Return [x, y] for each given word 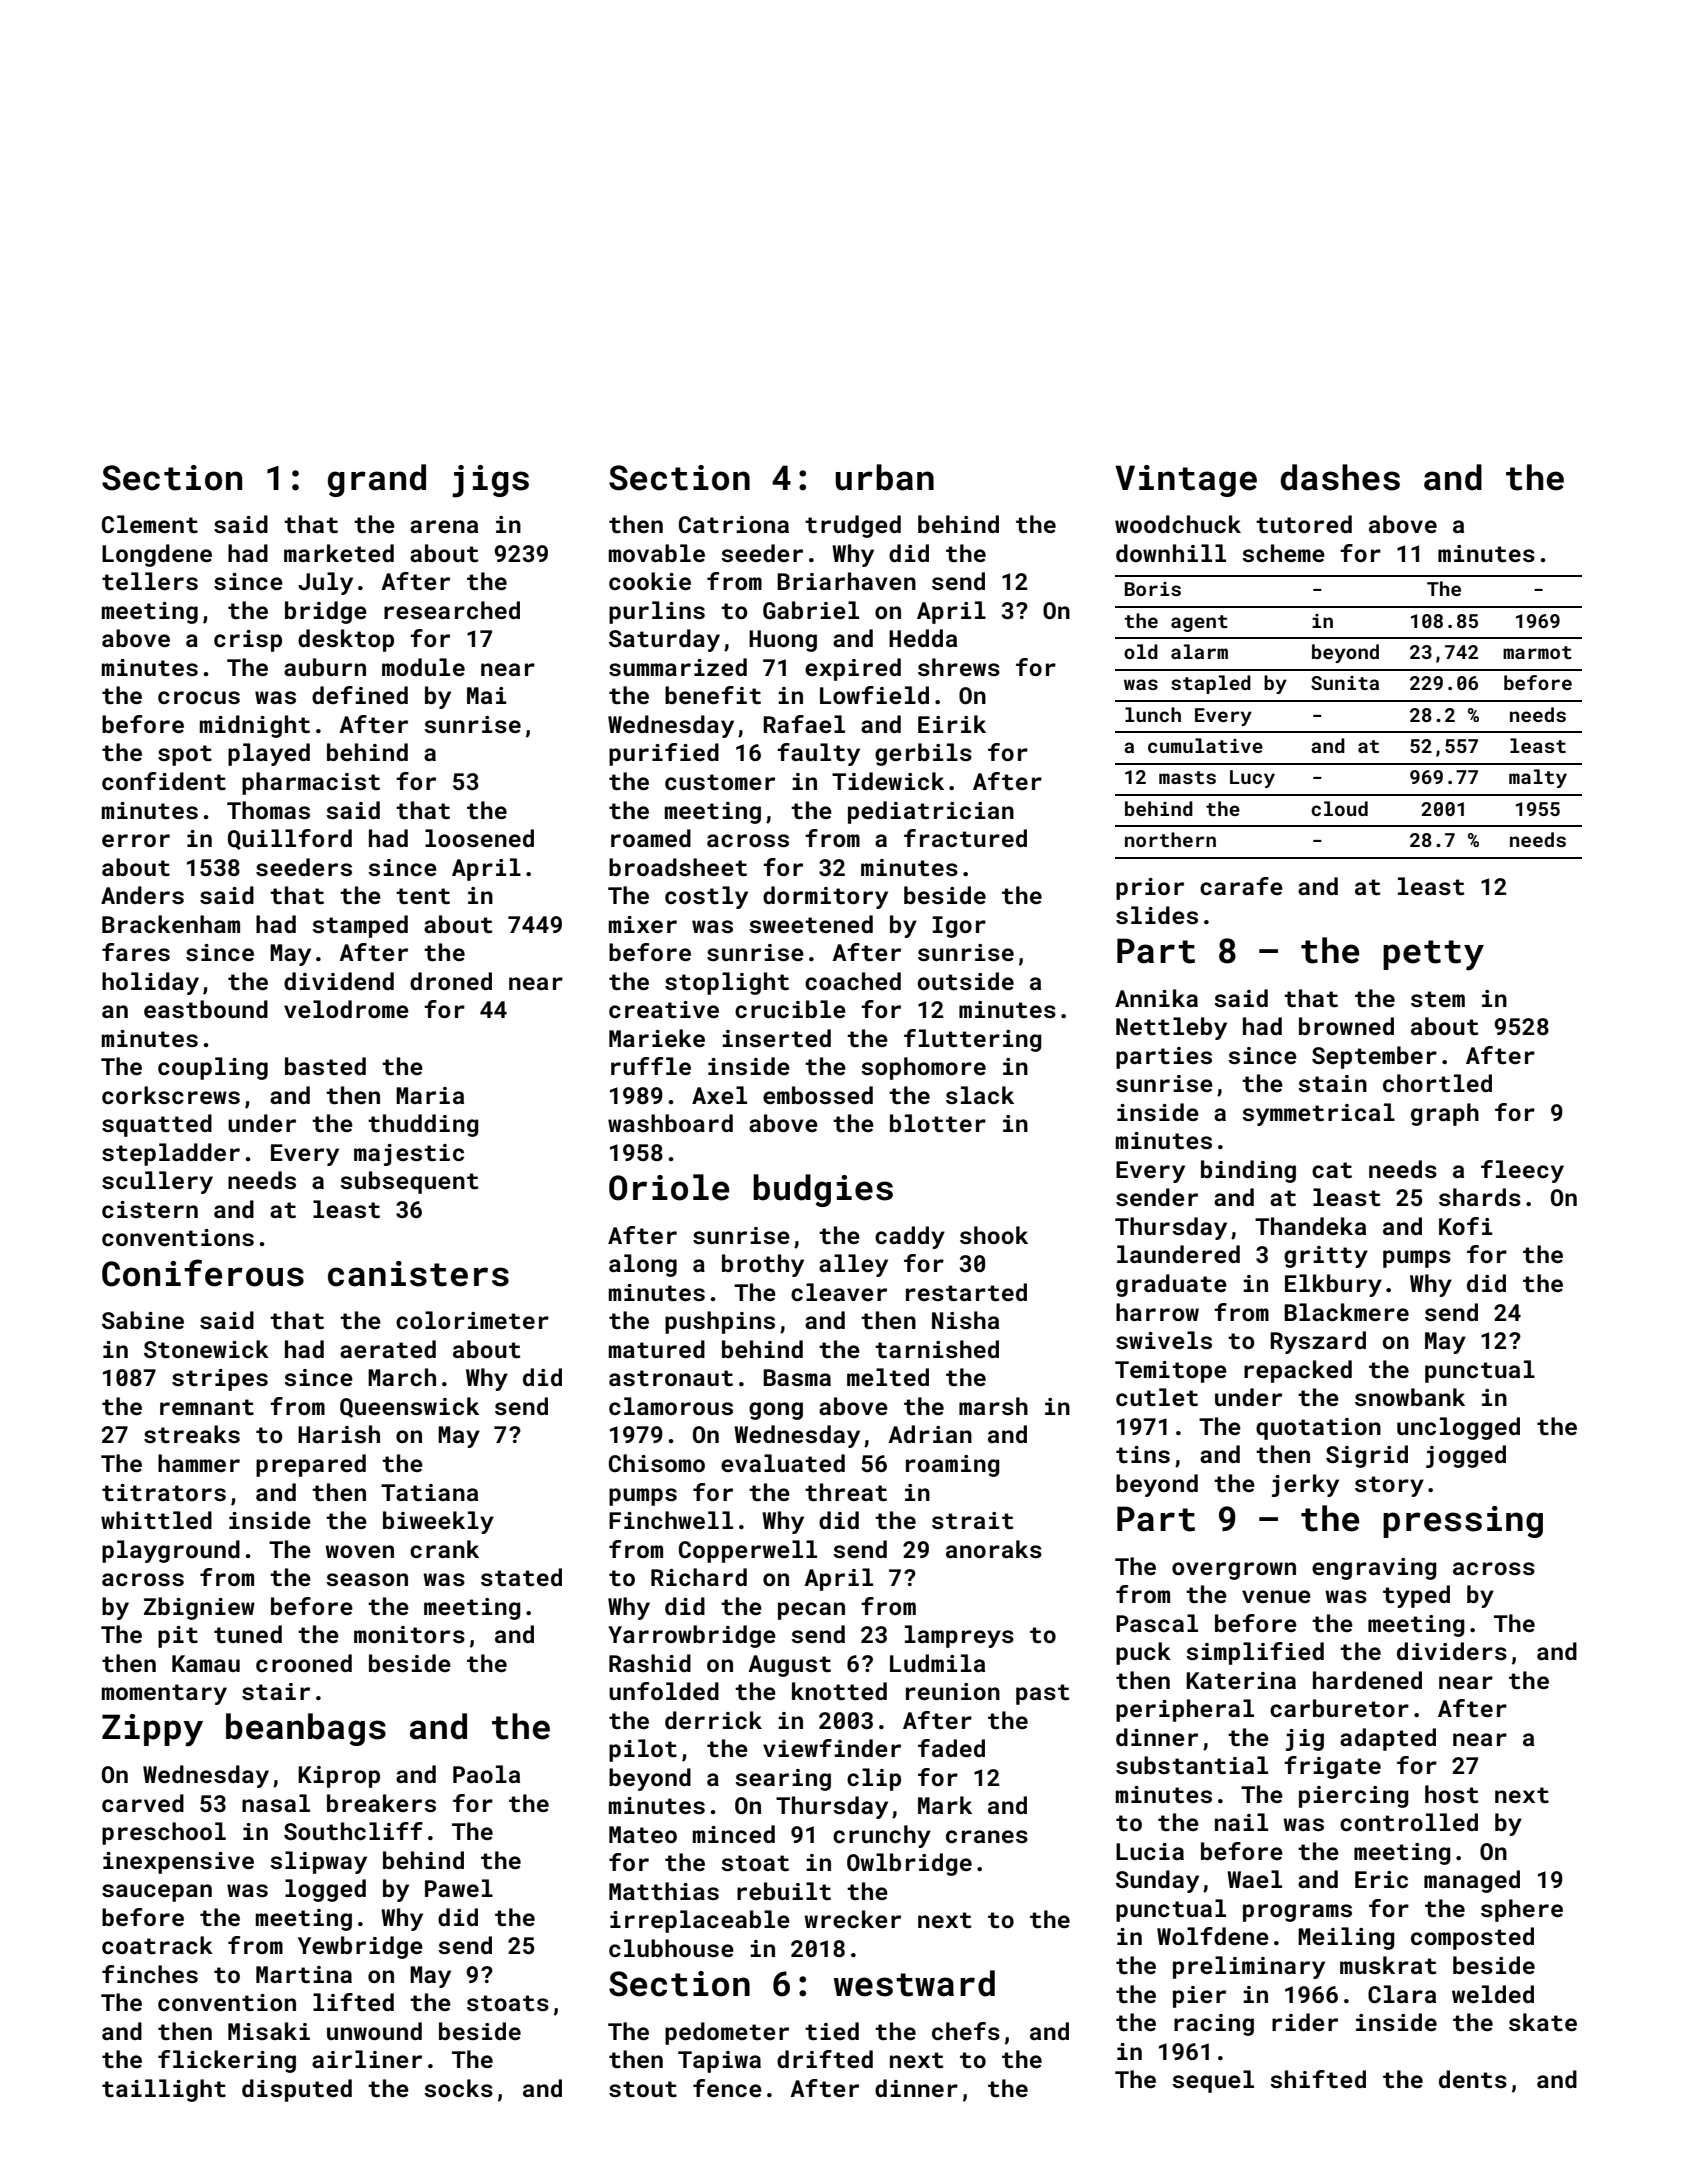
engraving [1374, 1569]
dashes [1340, 477]
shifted [1318, 2079]
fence [727, 2088]
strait [972, 1520]
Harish [339, 1434]
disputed [297, 2090]
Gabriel [811, 610]
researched [452, 610]
